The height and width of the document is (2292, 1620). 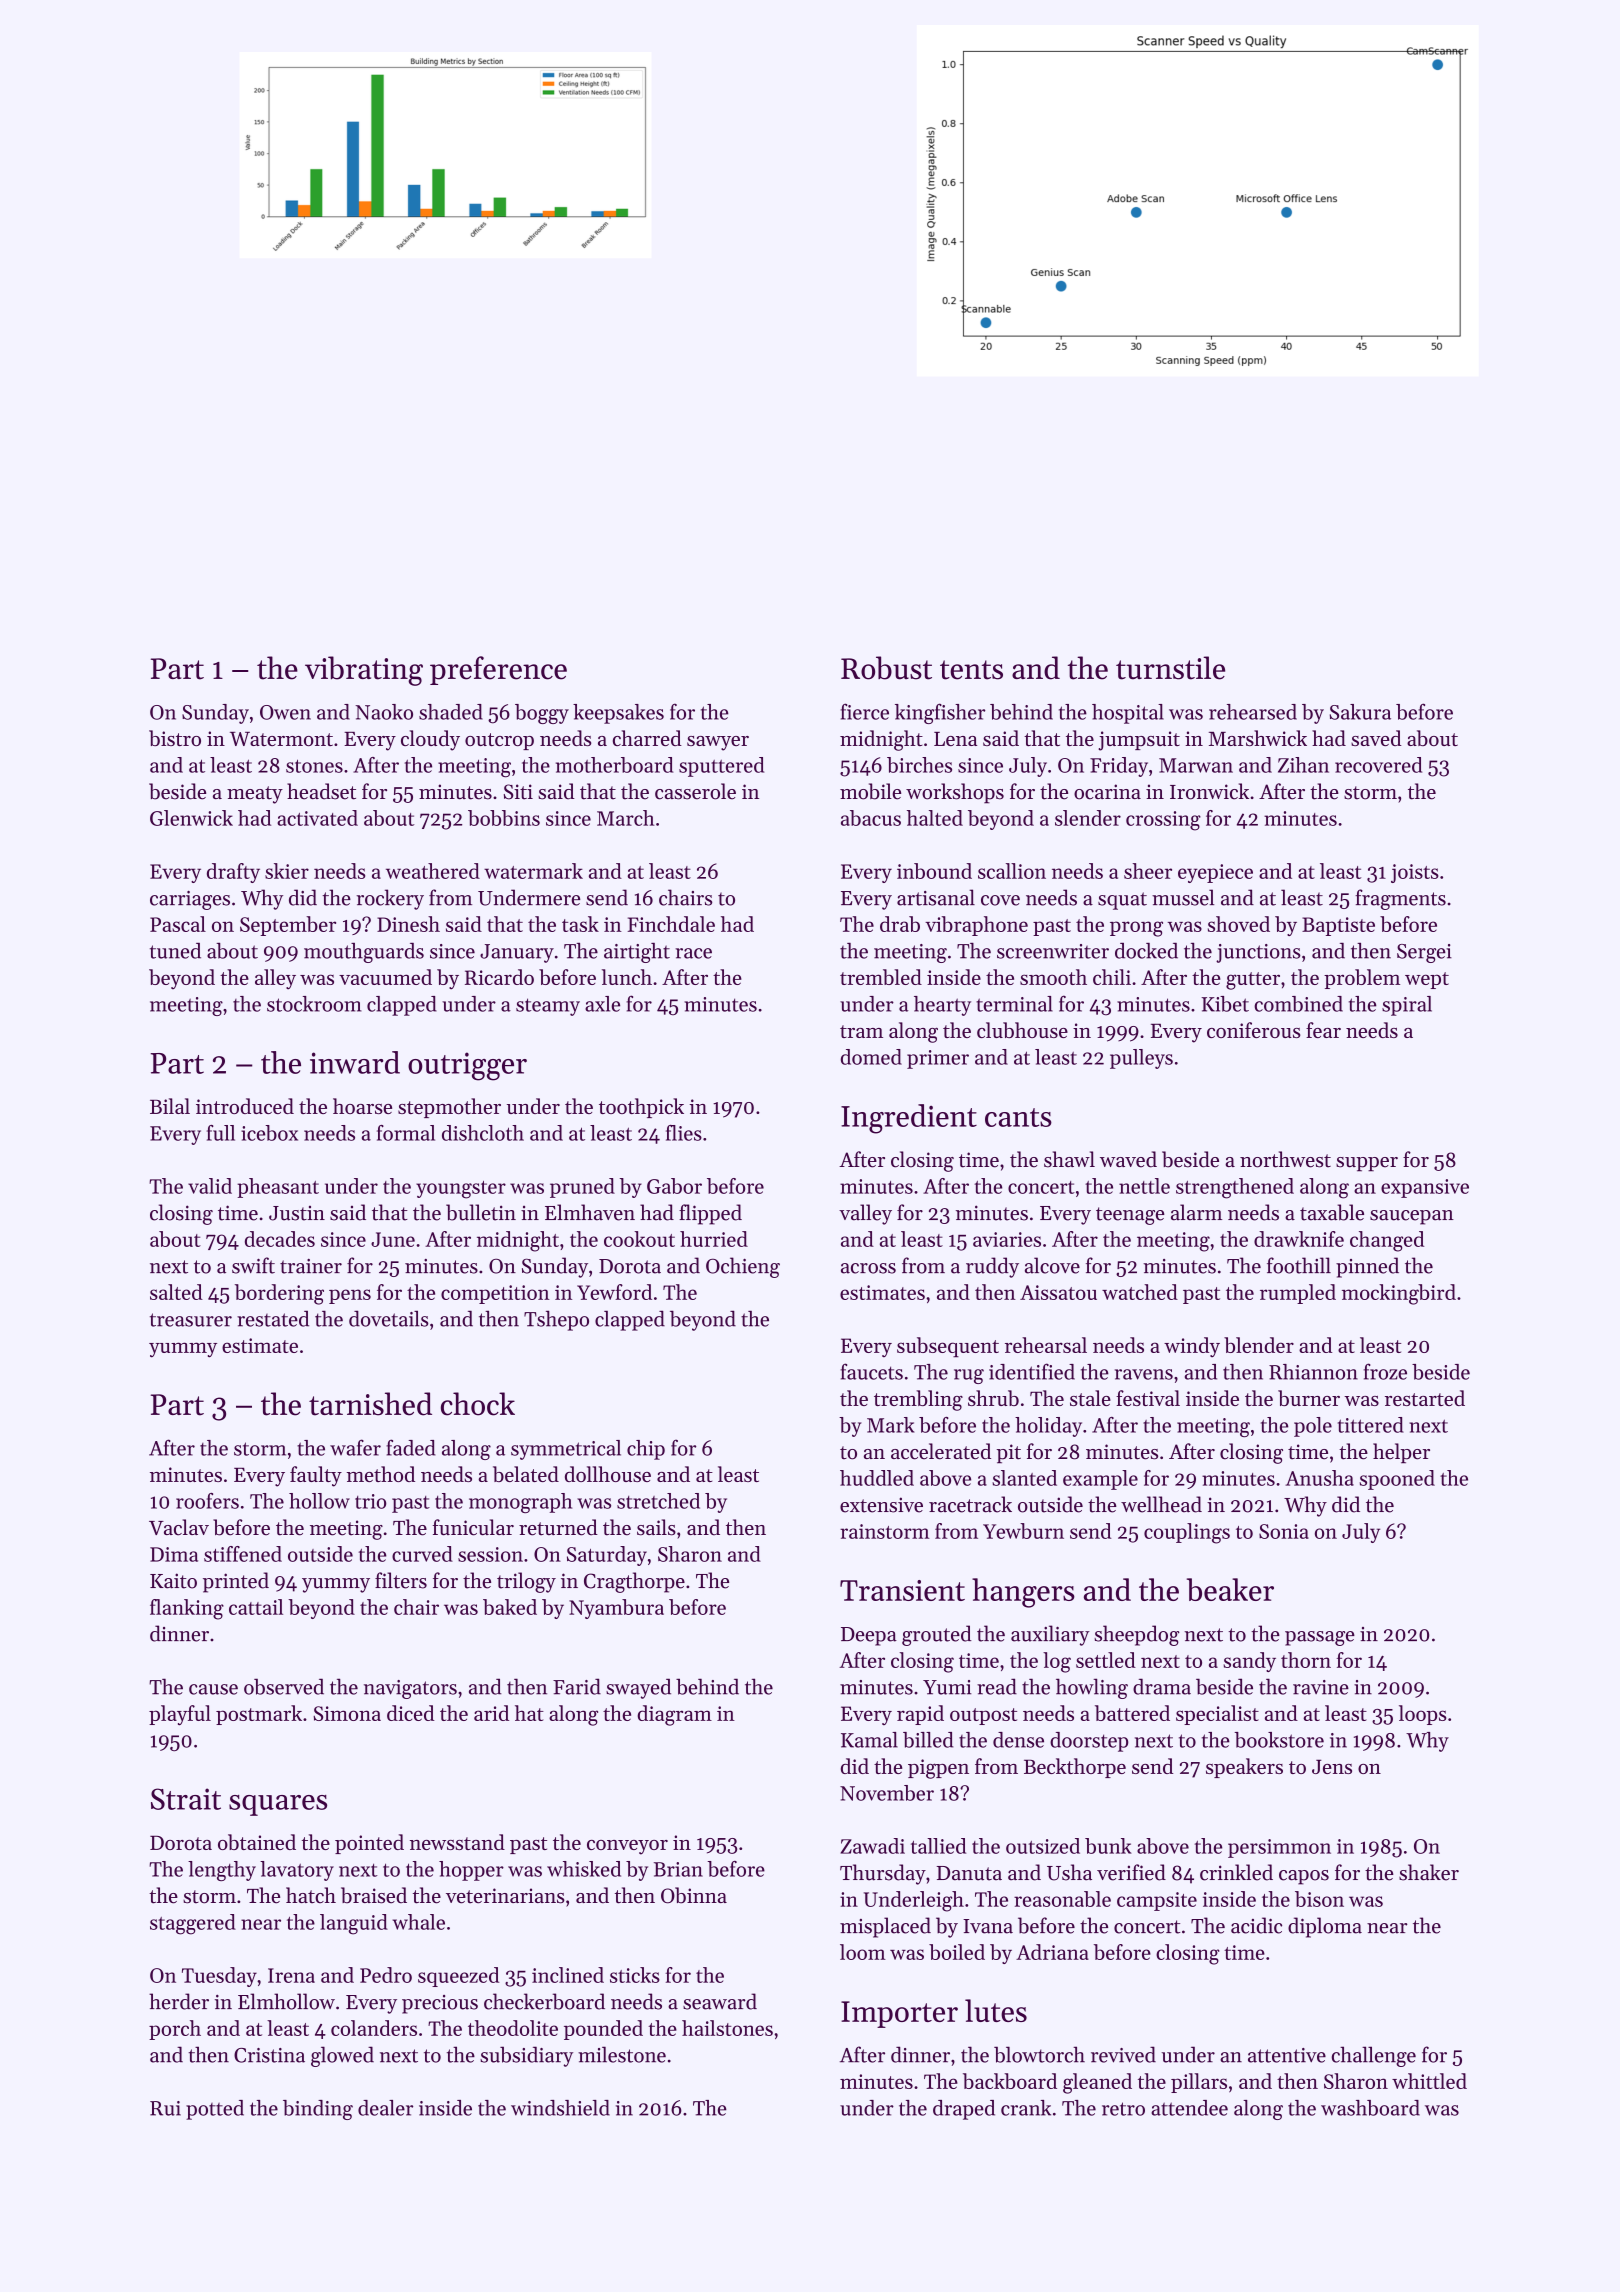 I want to click on milestone, so click(x=622, y=2054).
